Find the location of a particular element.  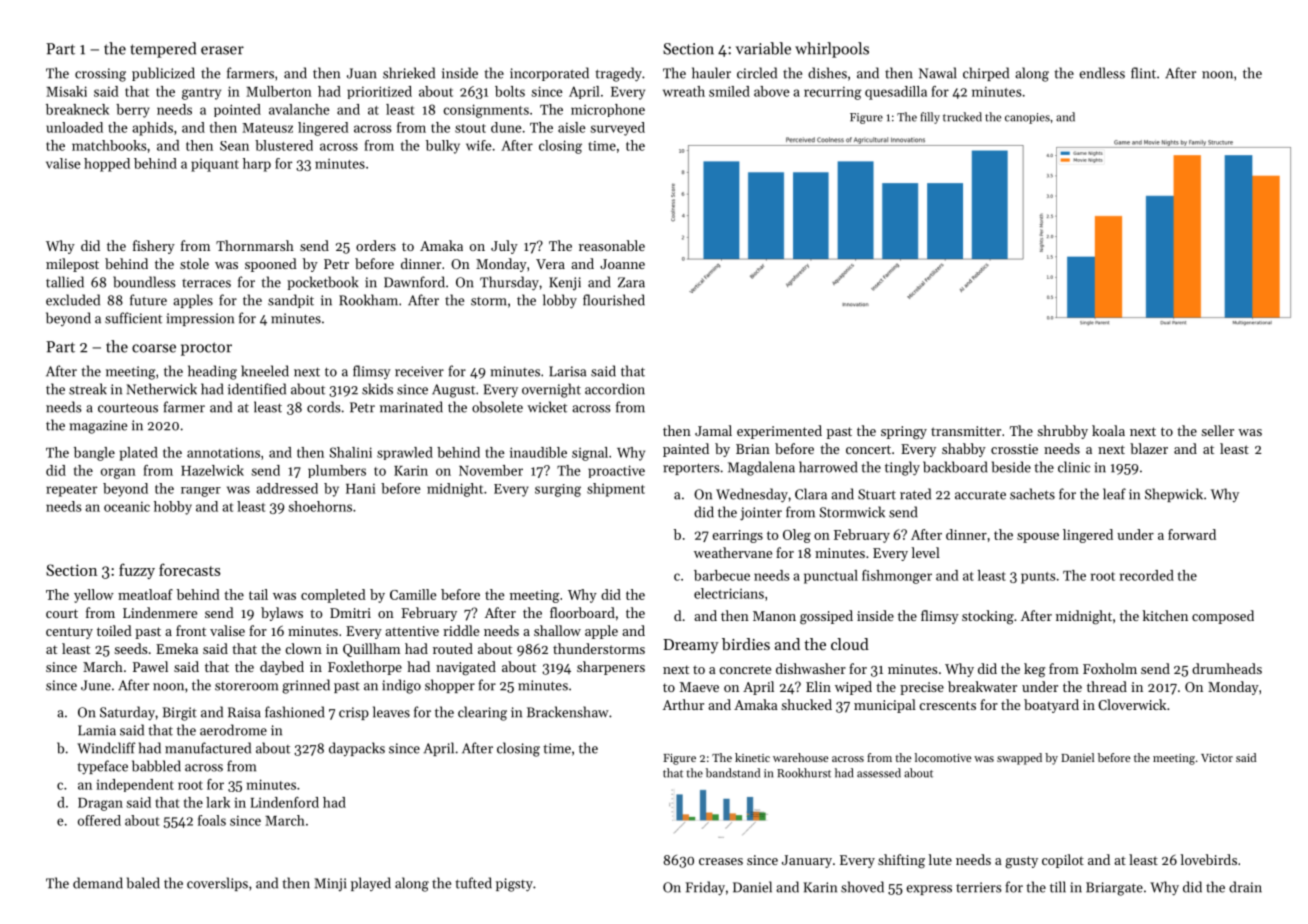

played is located at coordinates (371, 884).
